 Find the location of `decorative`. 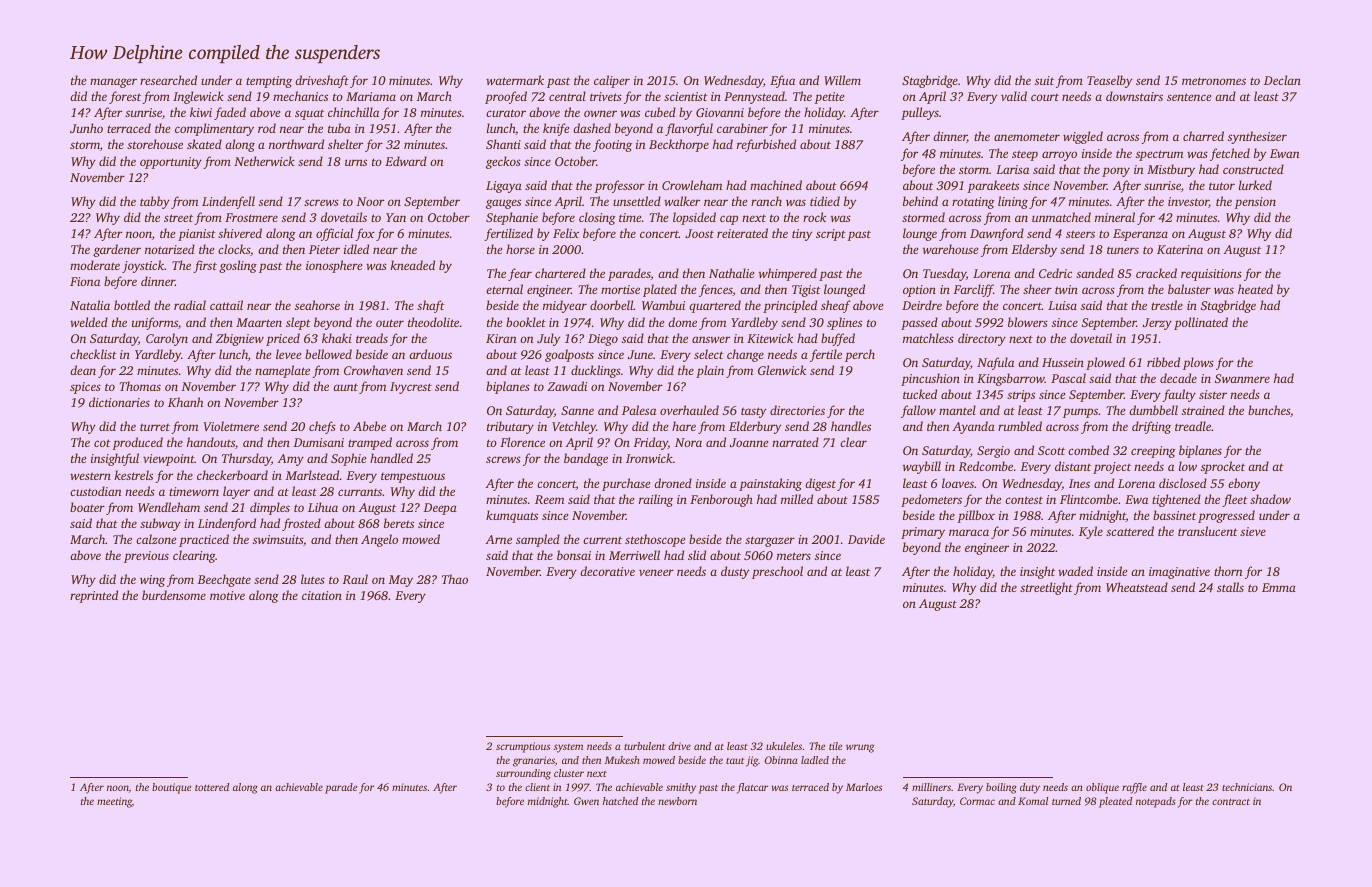

decorative is located at coordinates (607, 571).
